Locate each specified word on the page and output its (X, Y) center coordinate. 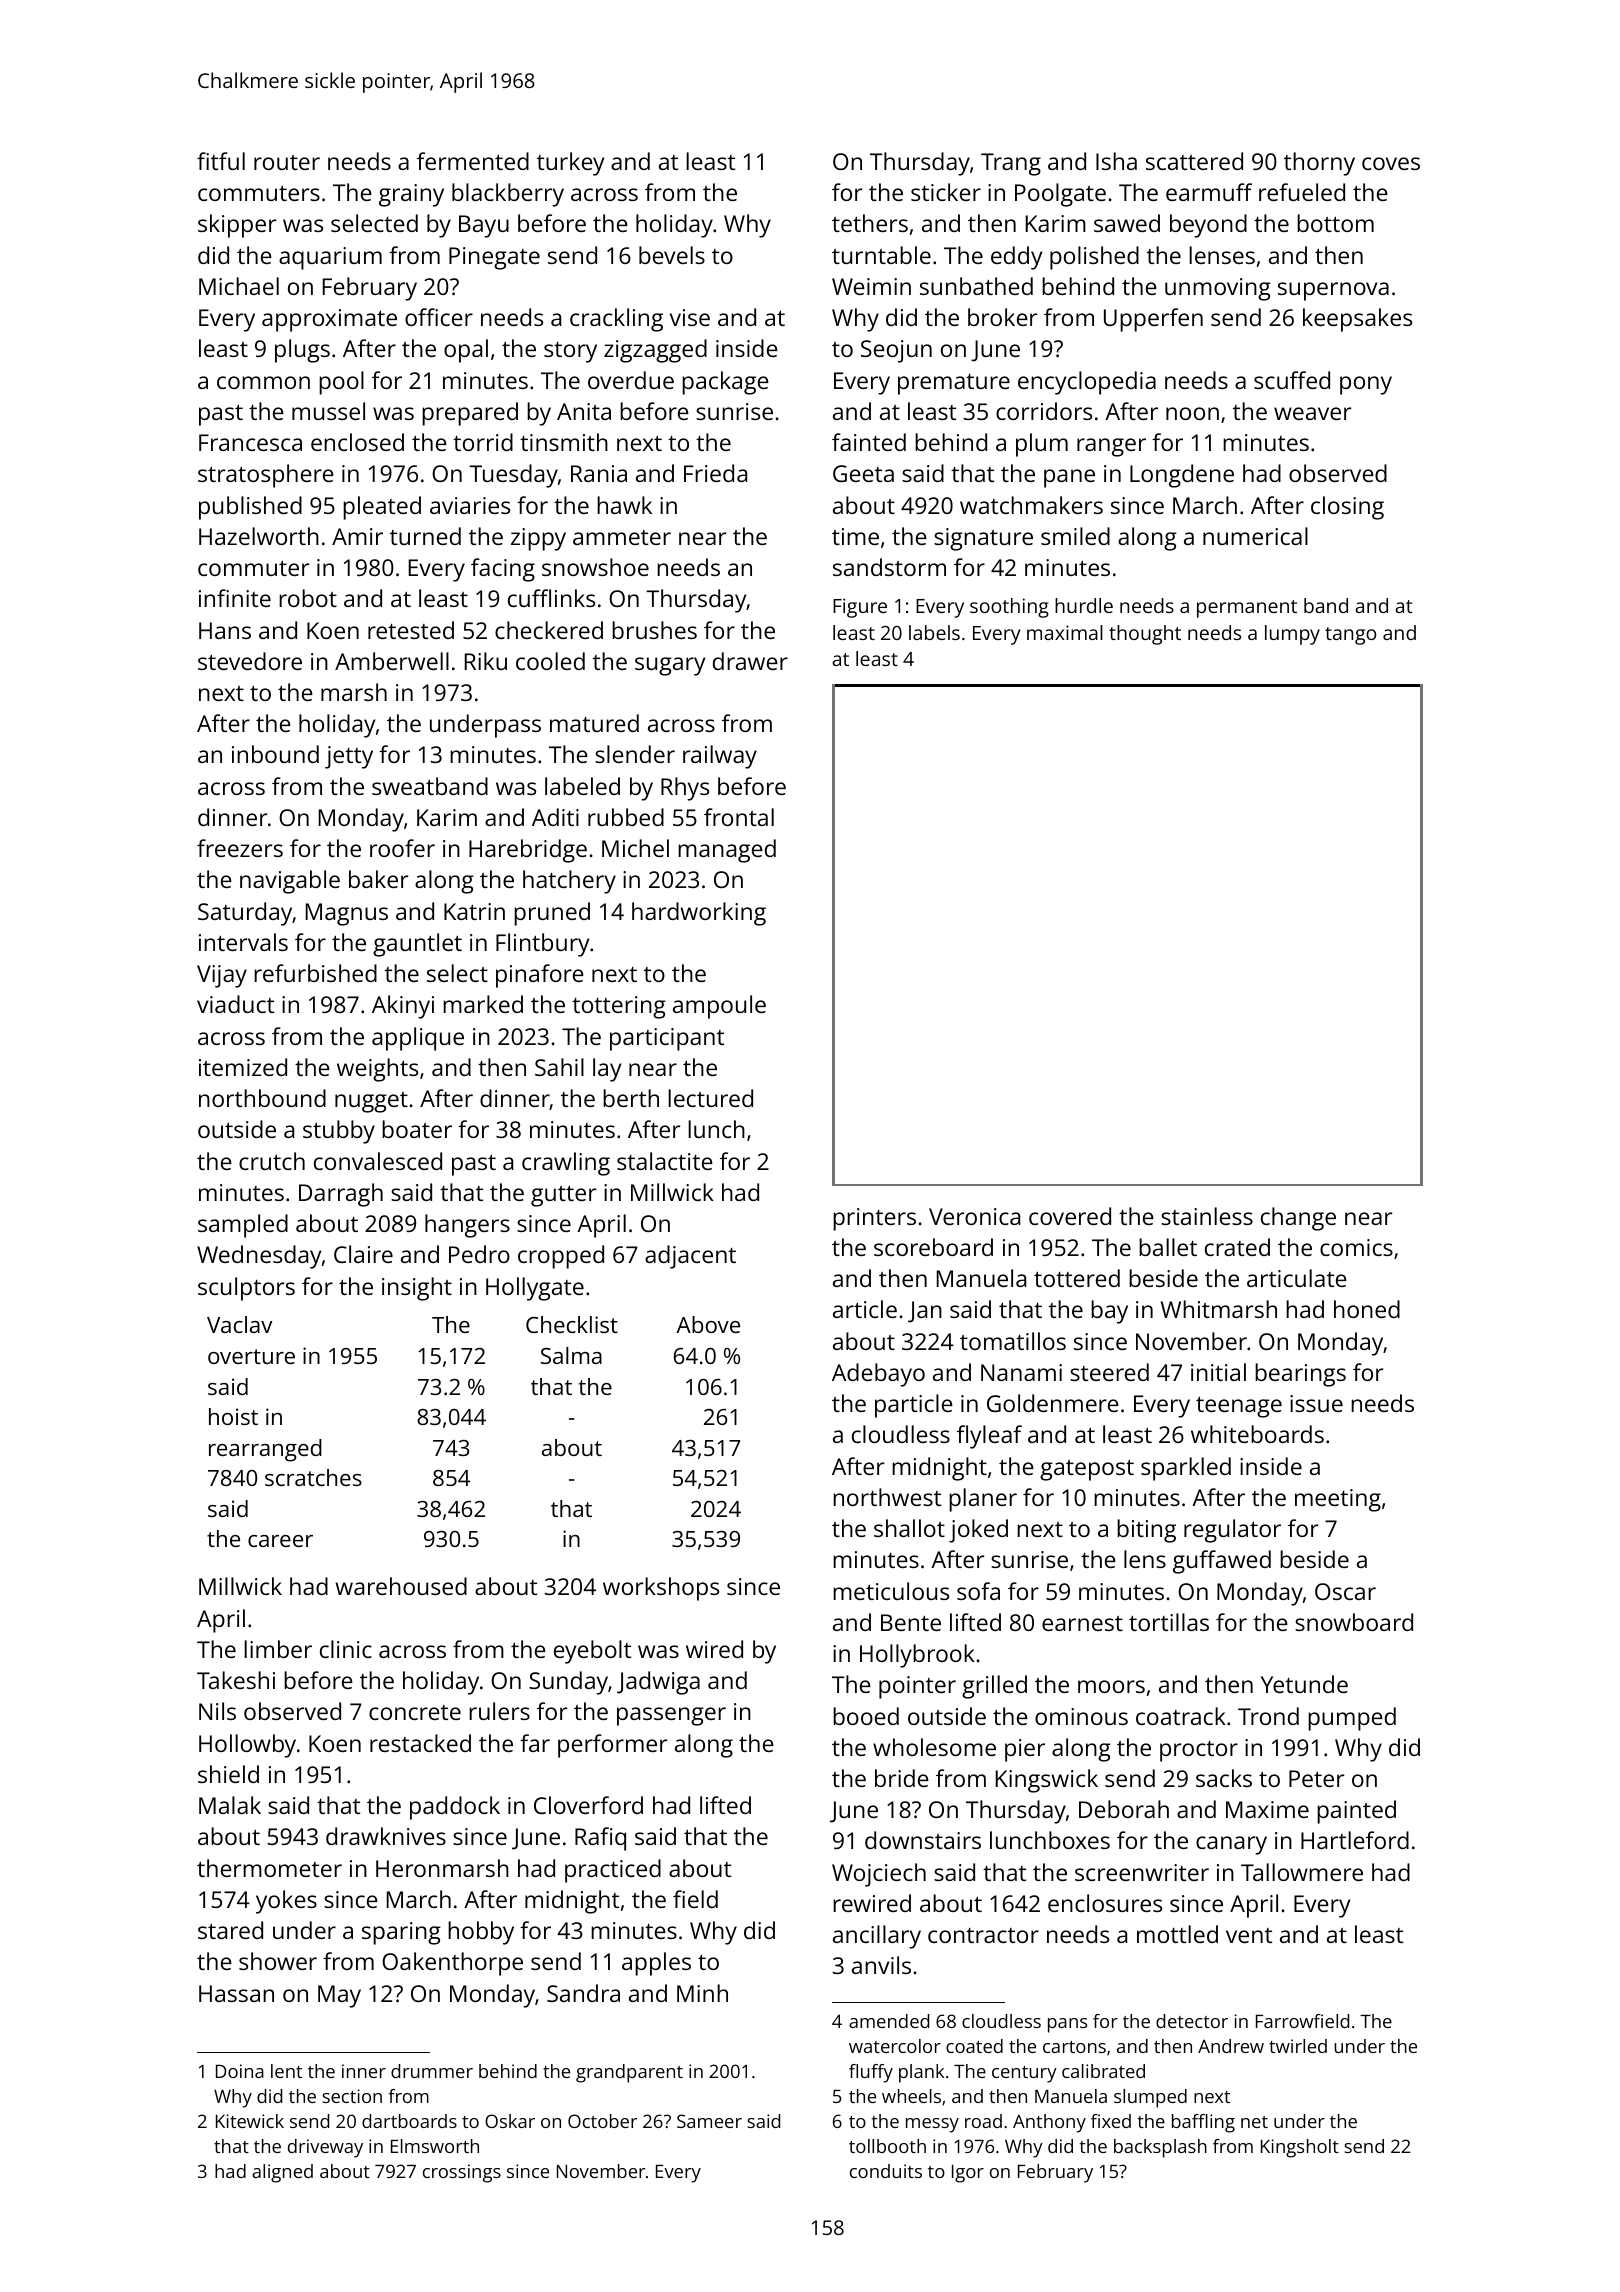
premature (954, 384)
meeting (1338, 1500)
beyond (1208, 226)
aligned (282, 2173)
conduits (886, 2171)
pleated (382, 508)
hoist (233, 1416)
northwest (887, 1497)
